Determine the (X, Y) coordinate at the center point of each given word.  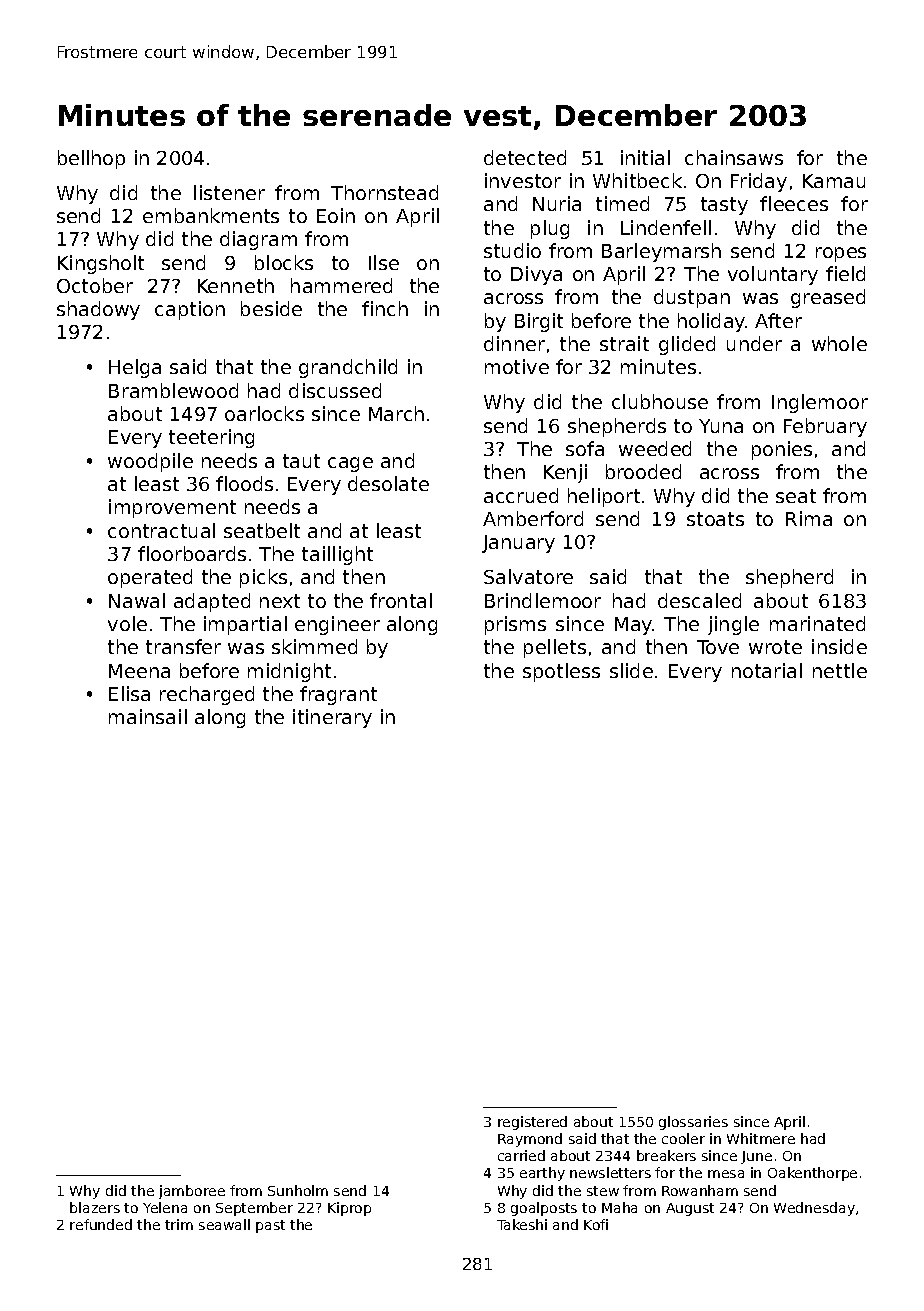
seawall (224, 1224)
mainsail (148, 716)
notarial (767, 670)
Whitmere (761, 1138)
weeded (655, 448)
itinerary (332, 718)
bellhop (91, 159)
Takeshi (522, 1224)
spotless (561, 672)
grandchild (348, 368)
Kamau (834, 181)
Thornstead (384, 192)
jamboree (192, 1192)
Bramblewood (173, 390)
